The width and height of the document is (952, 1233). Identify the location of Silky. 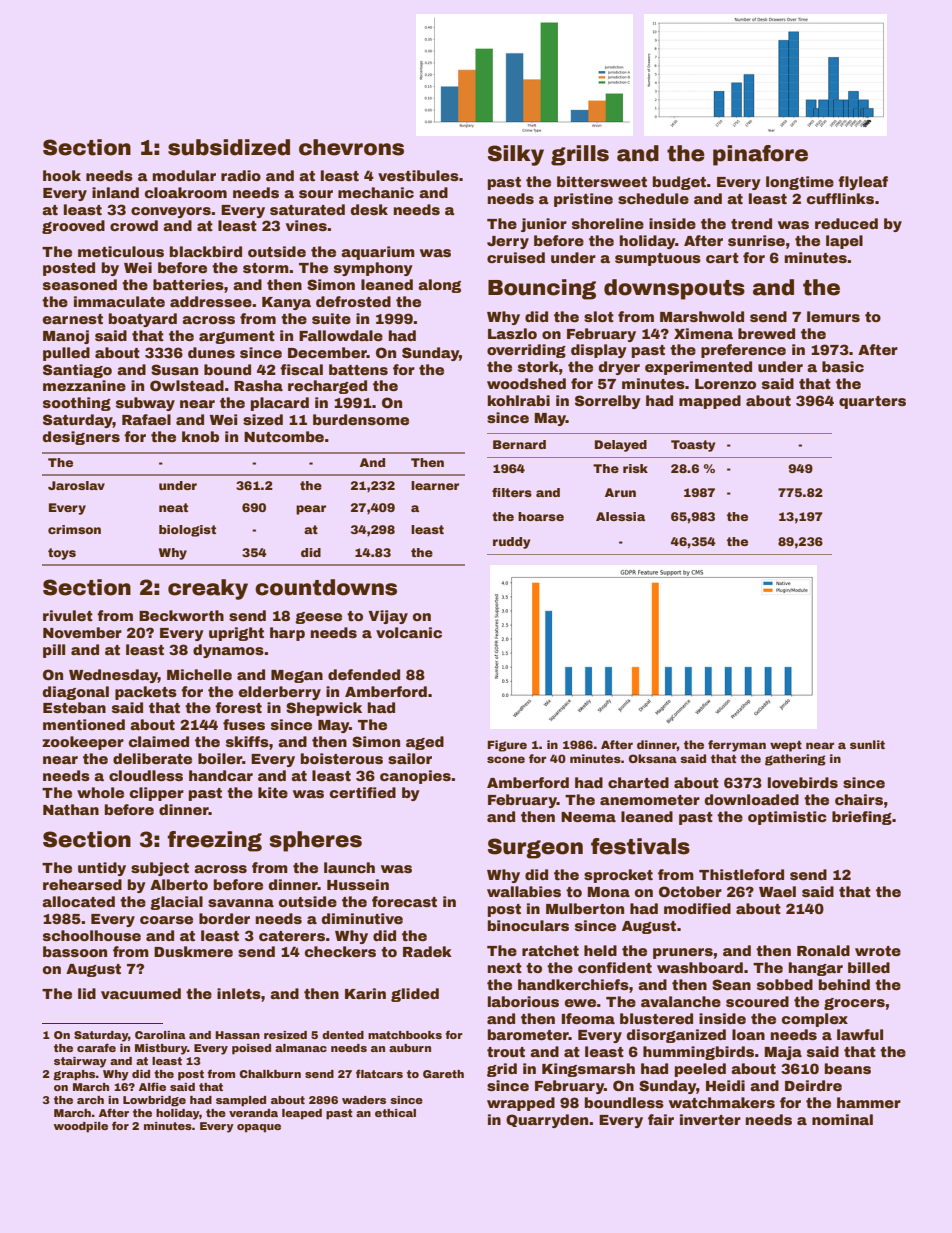
(516, 155).
